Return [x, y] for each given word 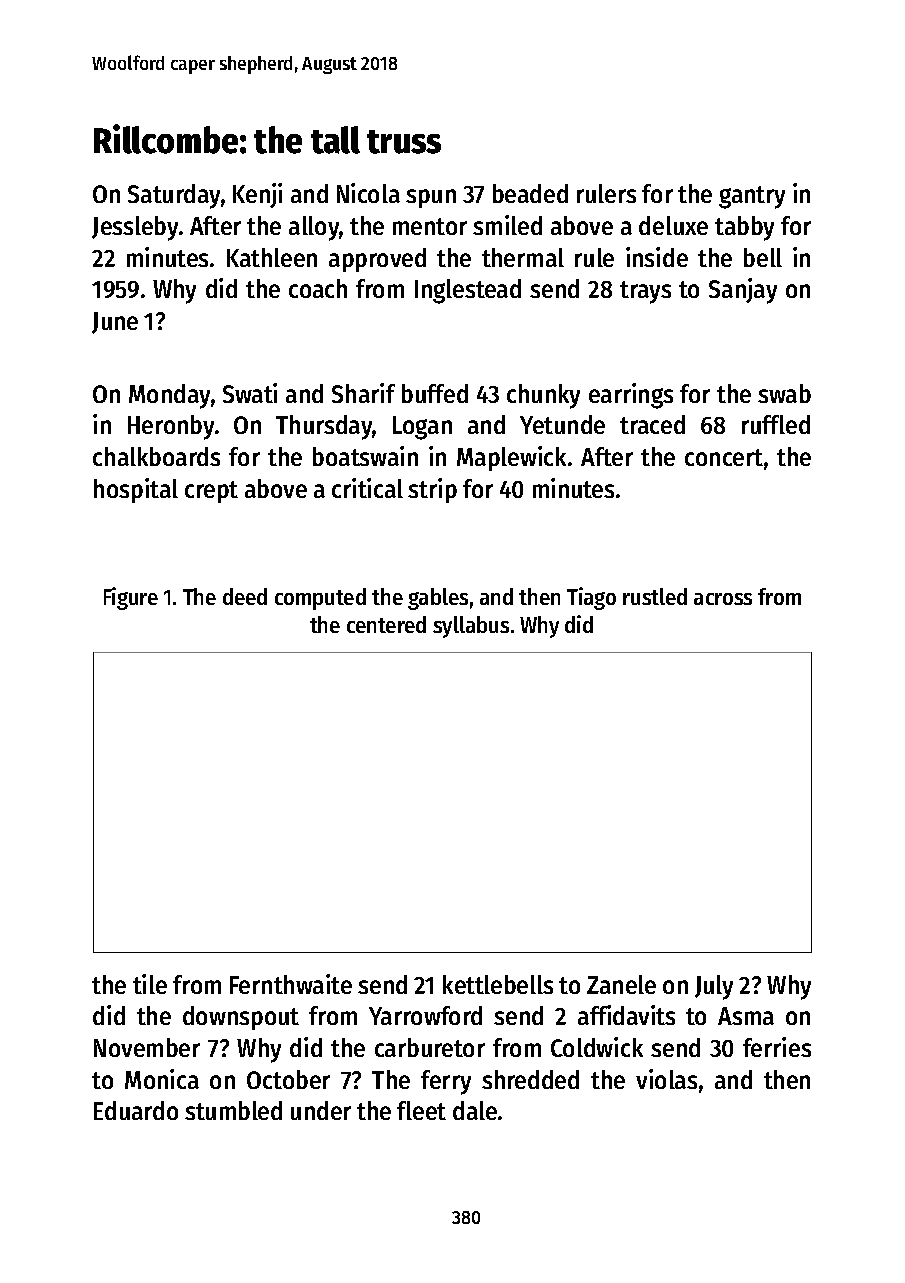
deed [245, 596]
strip [432, 490]
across [723, 599]
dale [475, 1110]
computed [320, 599]
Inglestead [468, 291]
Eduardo [136, 1110]
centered [386, 624]
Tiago [591, 598]
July [714, 987]
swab [784, 393]
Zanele [621, 984]
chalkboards [156, 456]
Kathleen [272, 257]
